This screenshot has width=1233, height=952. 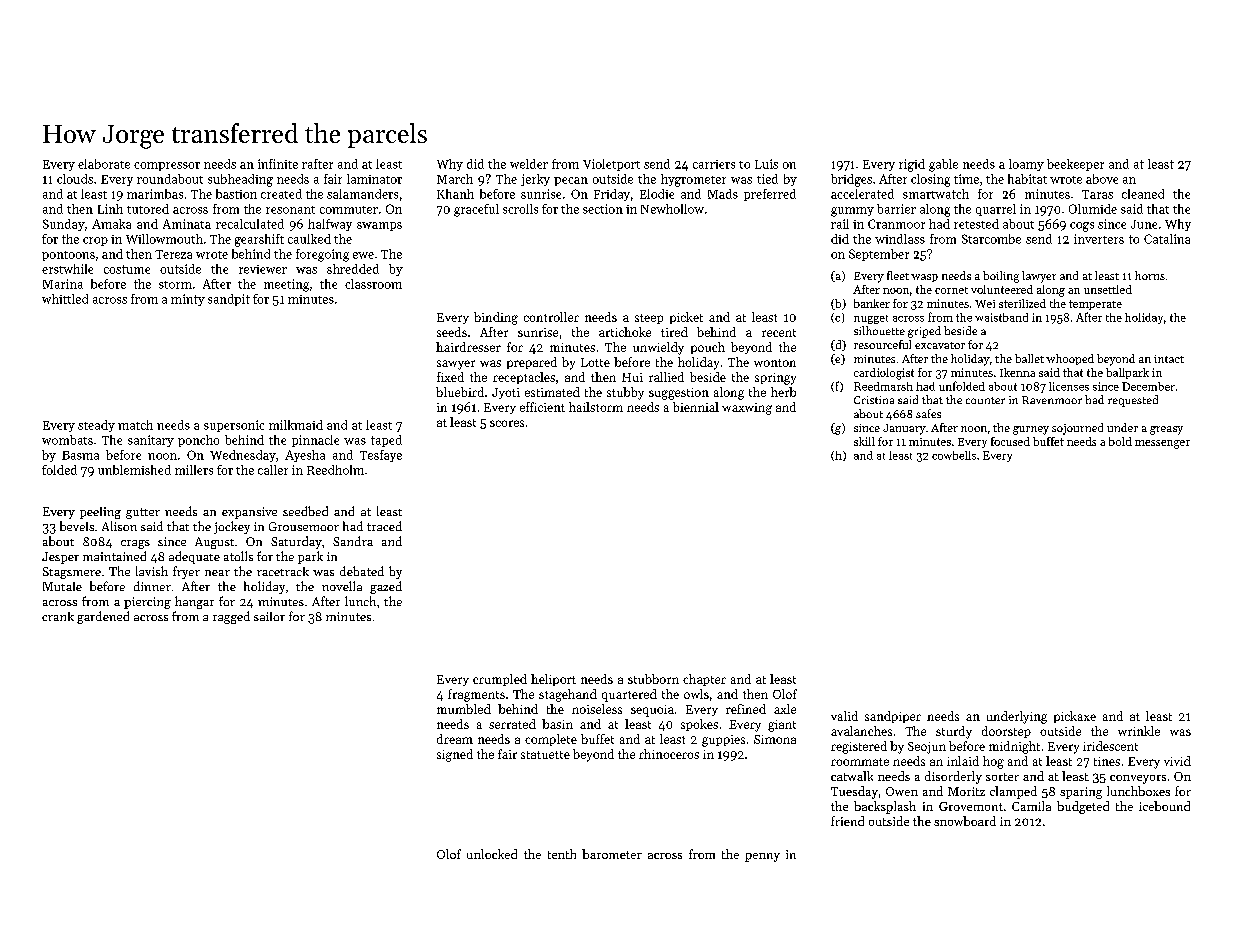 I want to click on vivid, so click(x=1177, y=761).
